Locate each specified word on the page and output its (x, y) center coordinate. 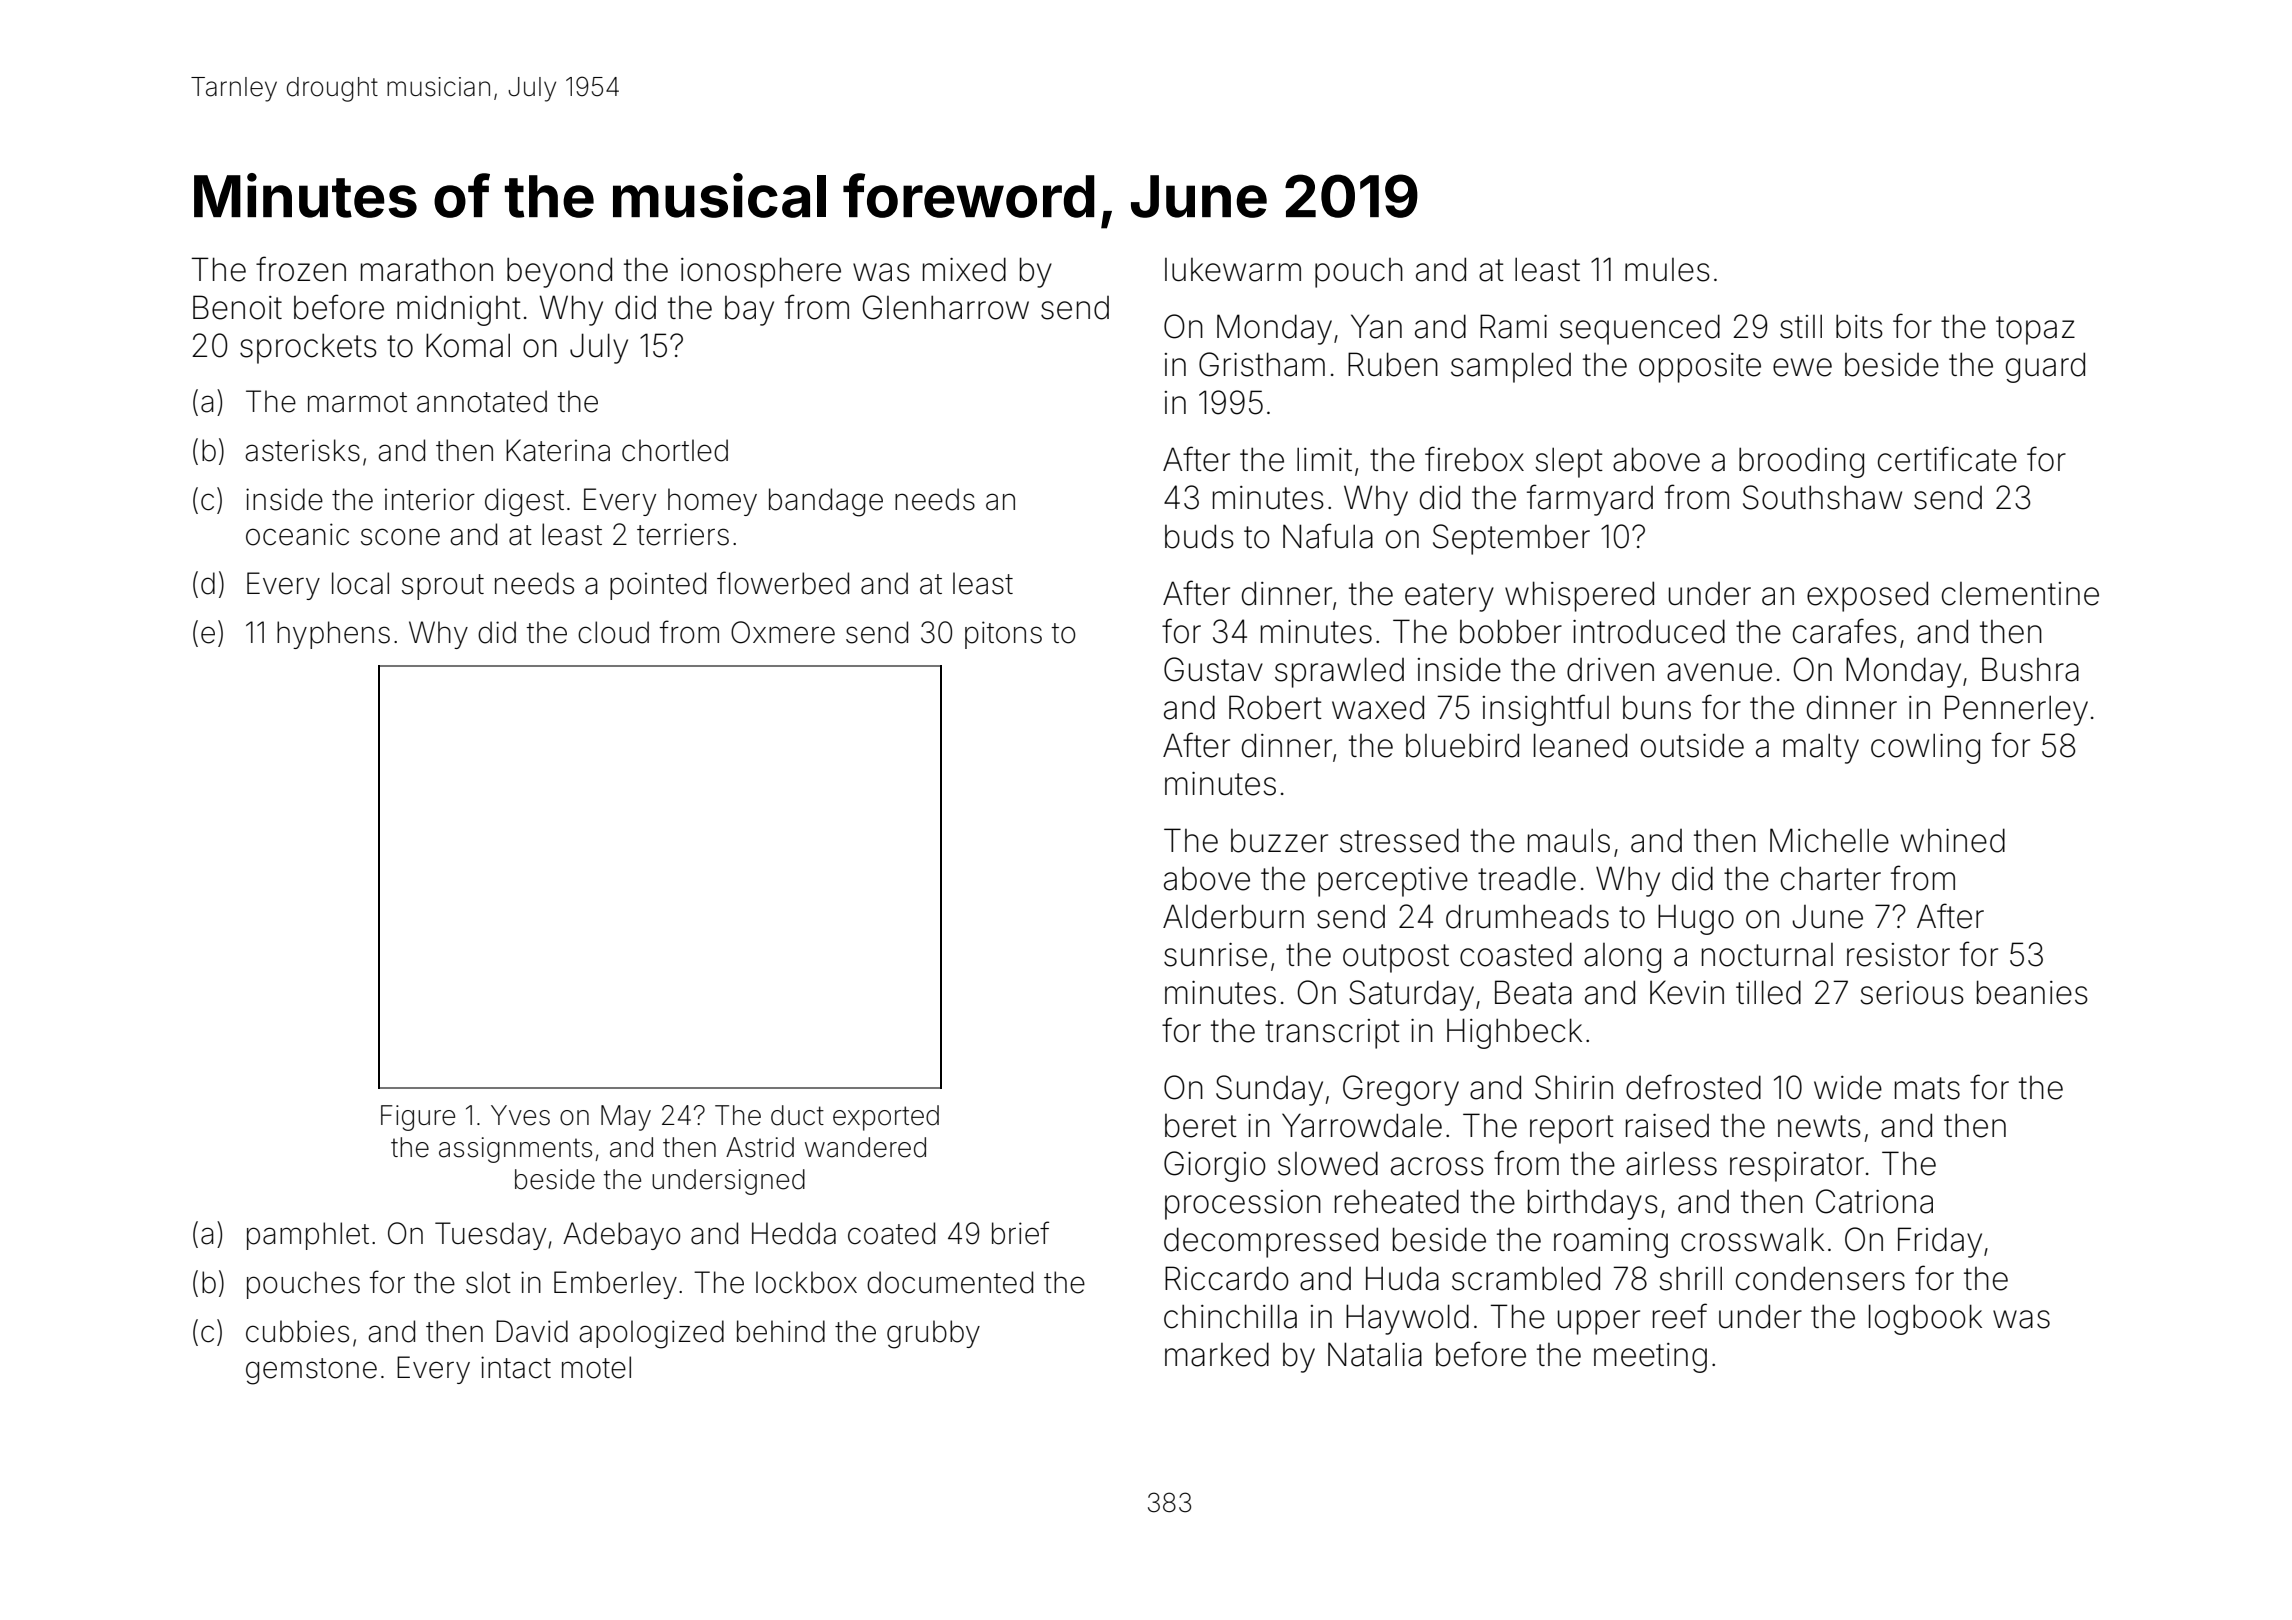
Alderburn (1233, 916)
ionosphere (761, 272)
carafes (1845, 631)
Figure (418, 1118)
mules (1667, 270)
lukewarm (1233, 270)
